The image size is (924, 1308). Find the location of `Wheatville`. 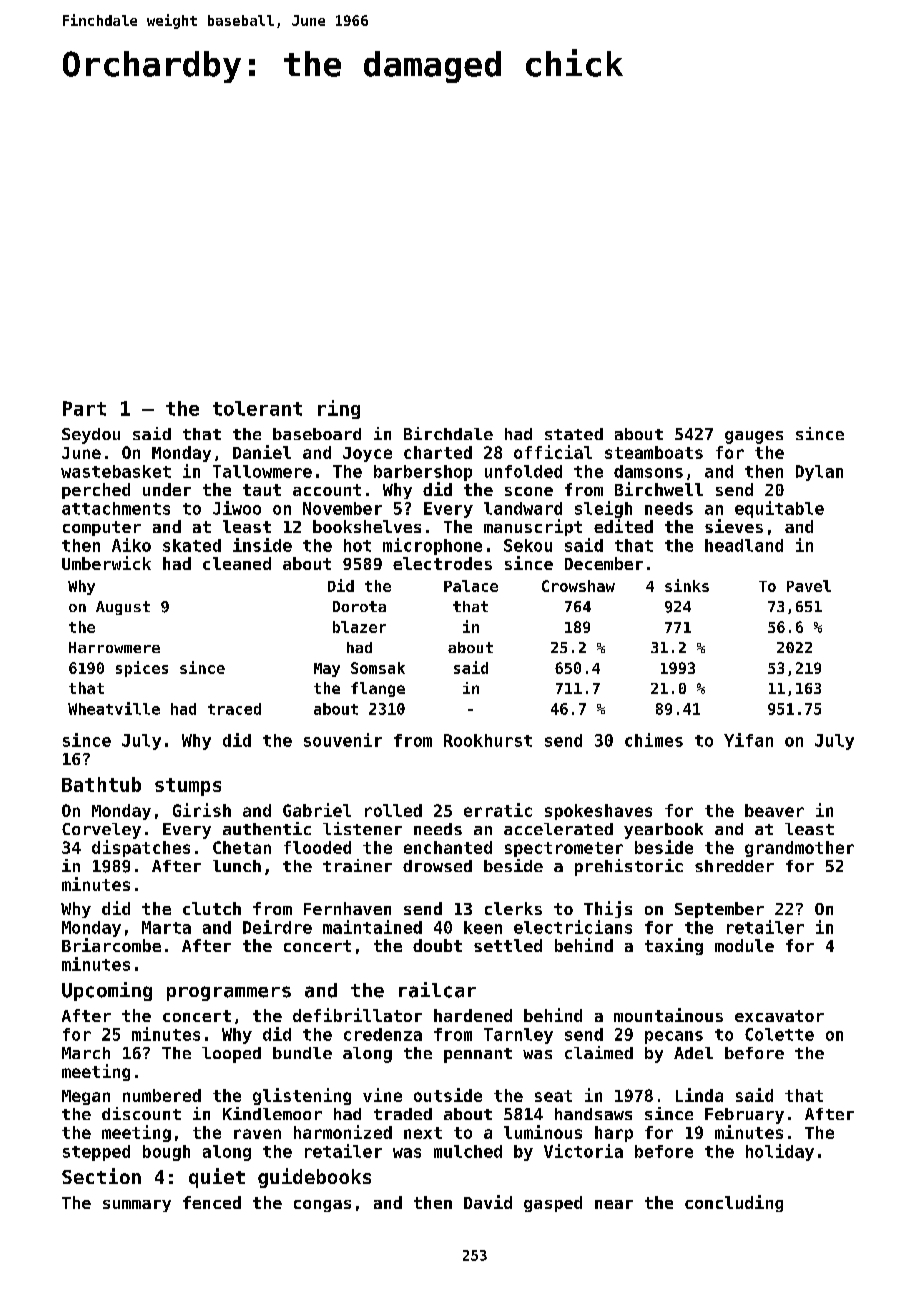

Wheatville is located at coordinates (114, 708).
